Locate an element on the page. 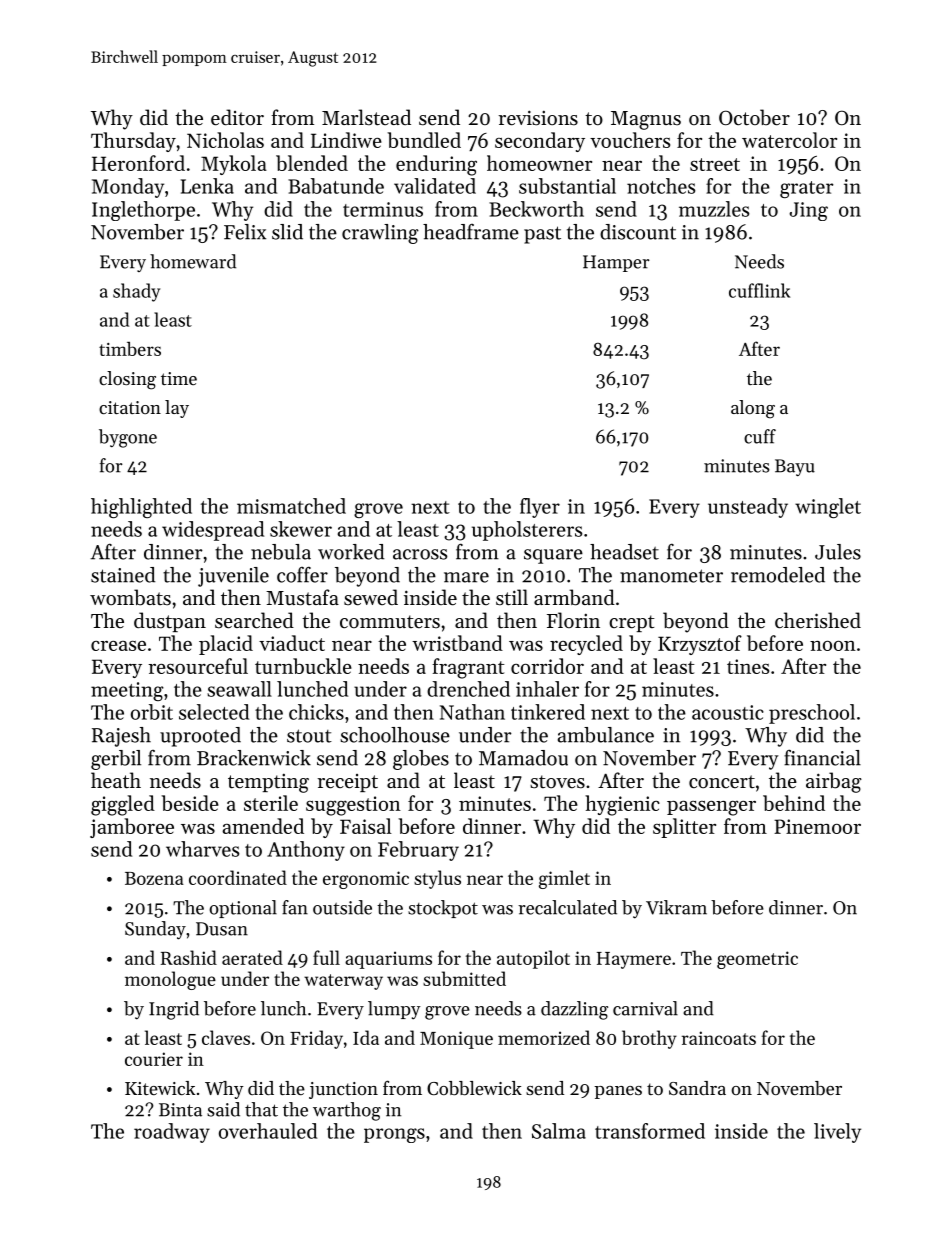 The width and height of the page is (952, 1233). chicks is located at coordinates (316, 712).
